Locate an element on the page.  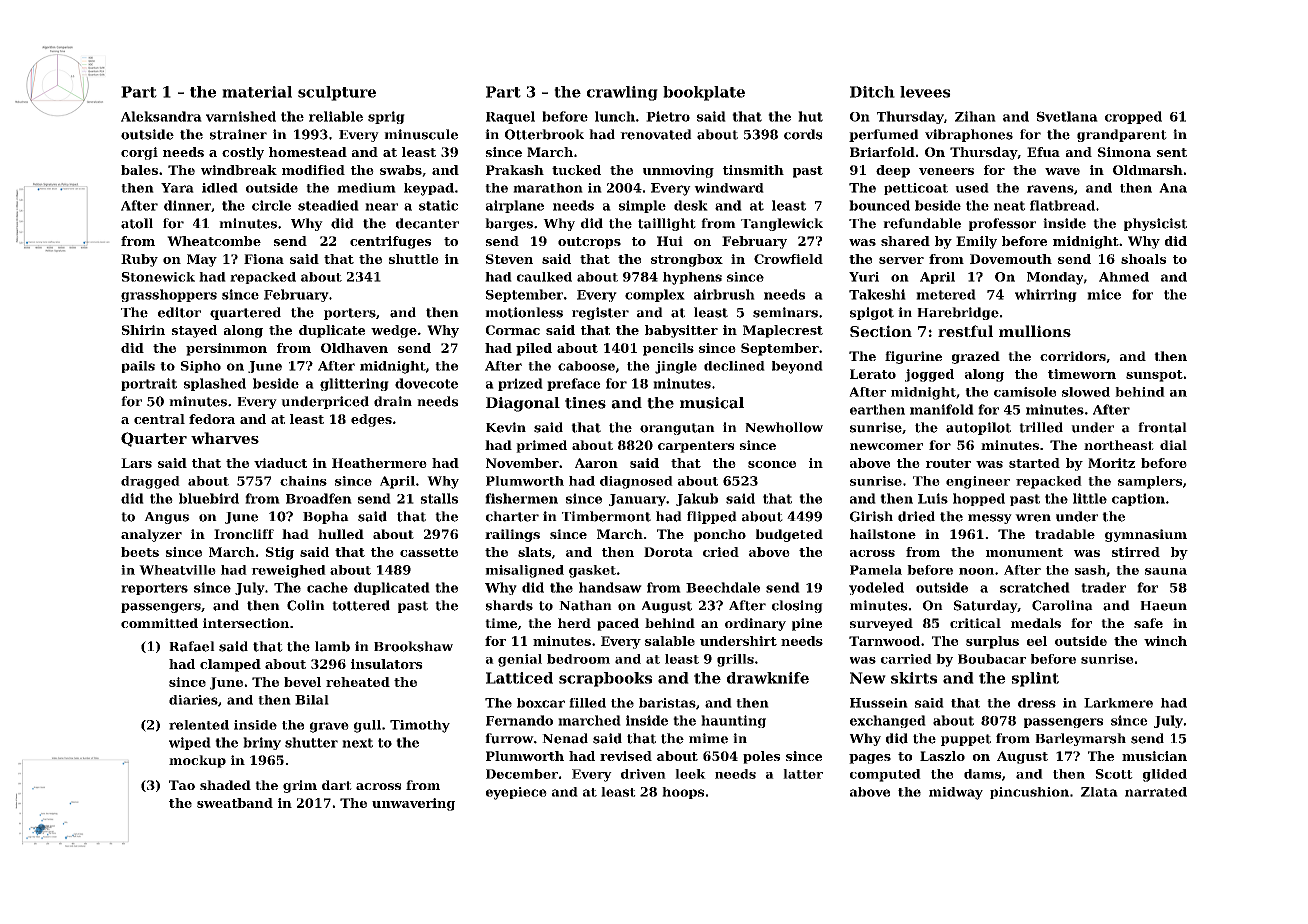
grazed is located at coordinates (976, 357).
